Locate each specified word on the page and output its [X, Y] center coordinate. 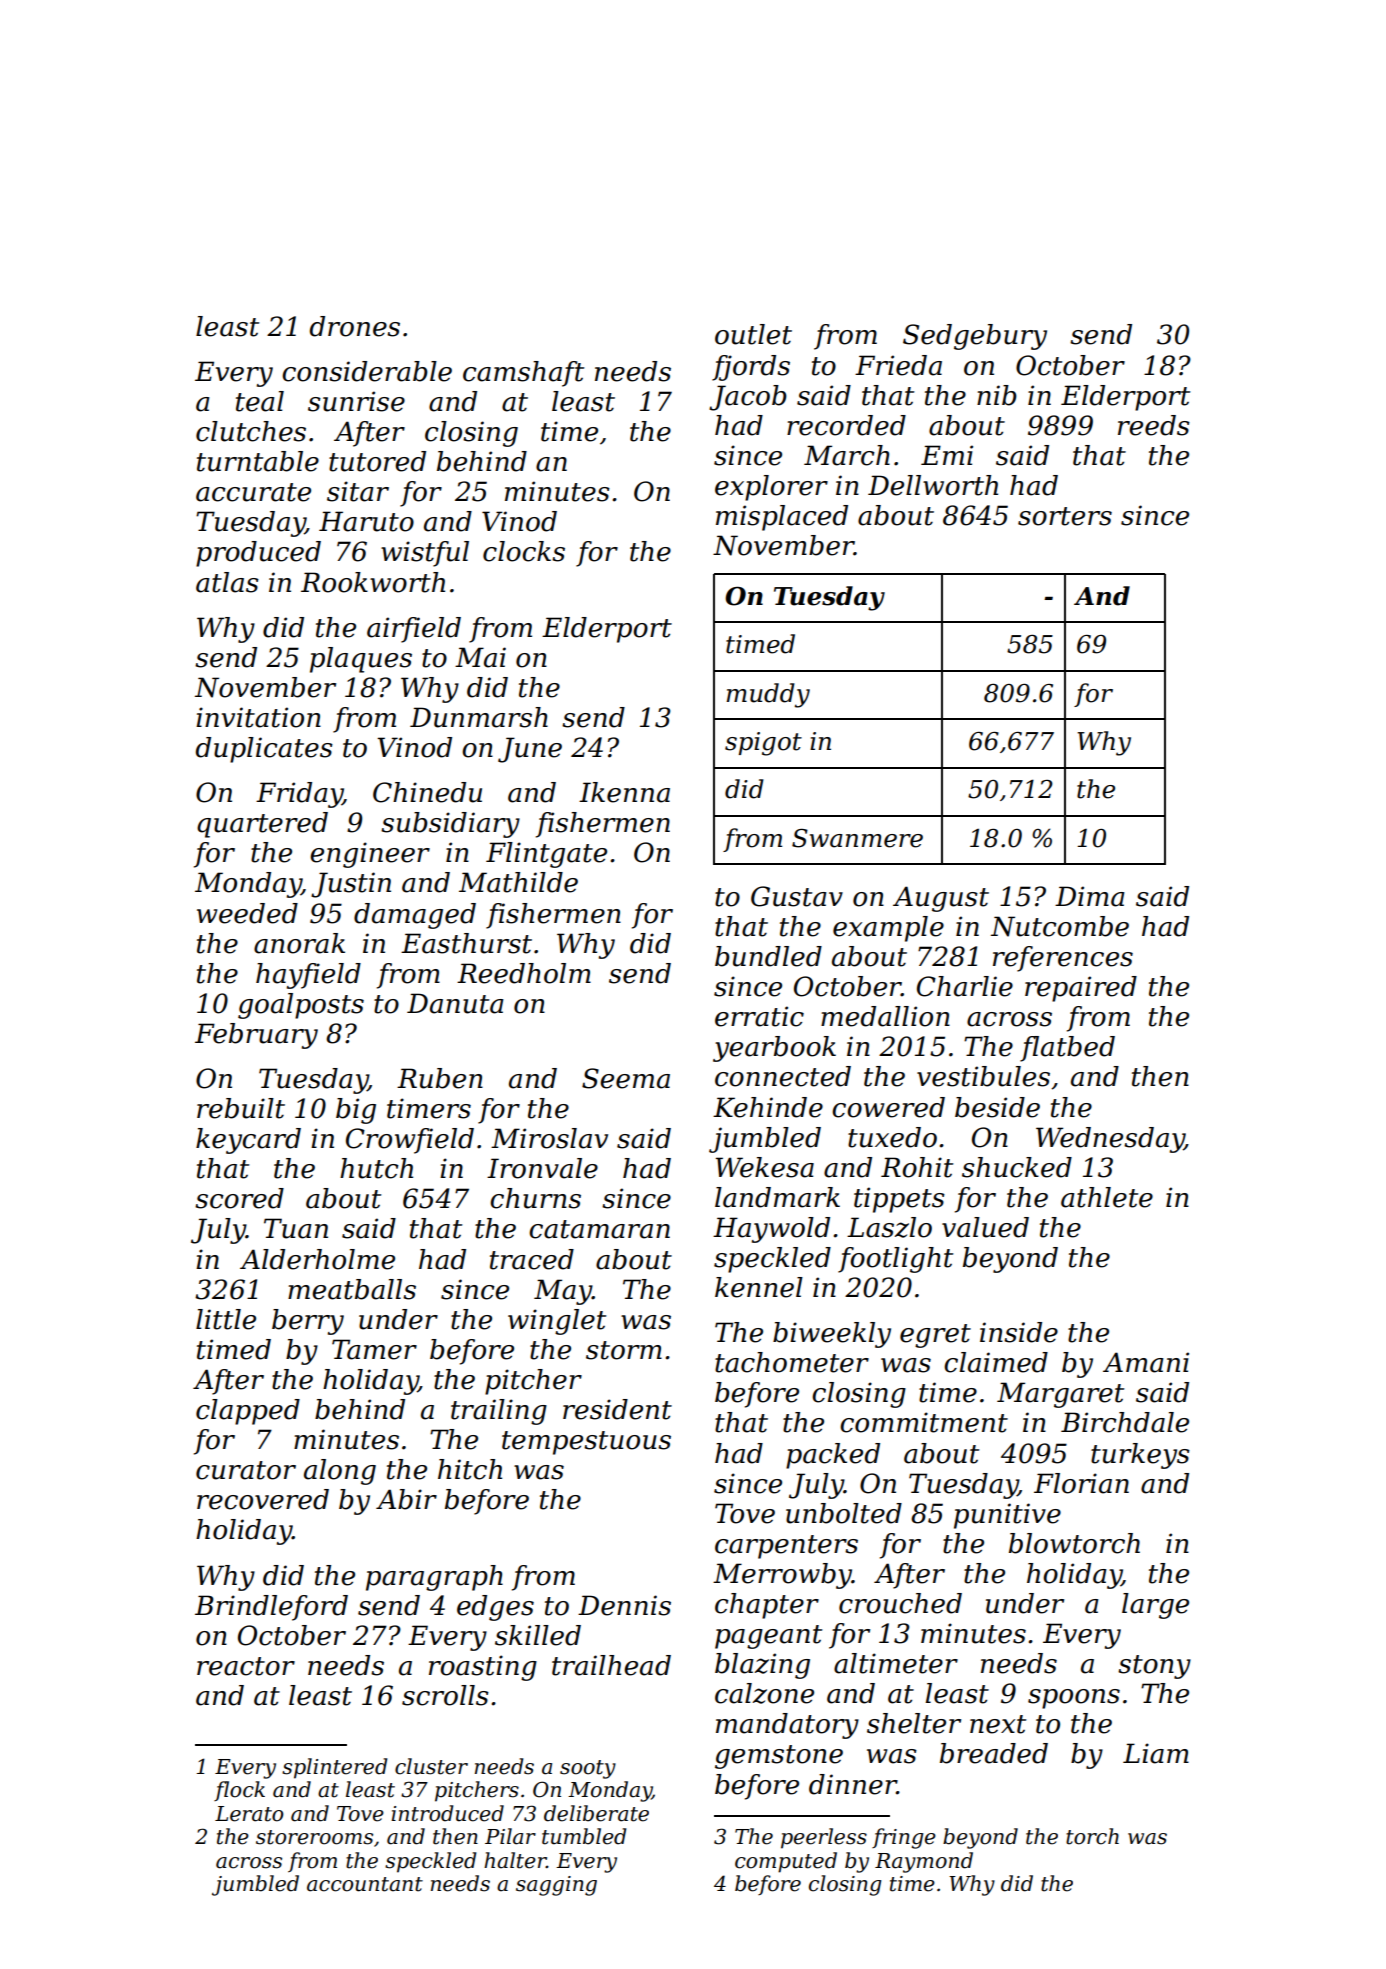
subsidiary [450, 825]
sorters [1065, 516]
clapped [248, 1412]
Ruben [440, 1078]
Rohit [917, 1167]
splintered [334, 1768]
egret [935, 1336]
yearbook [774, 1049]
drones [355, 326]
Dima [1090, 896]
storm [624, 1350]
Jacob [748, 398]
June [530, 750]
